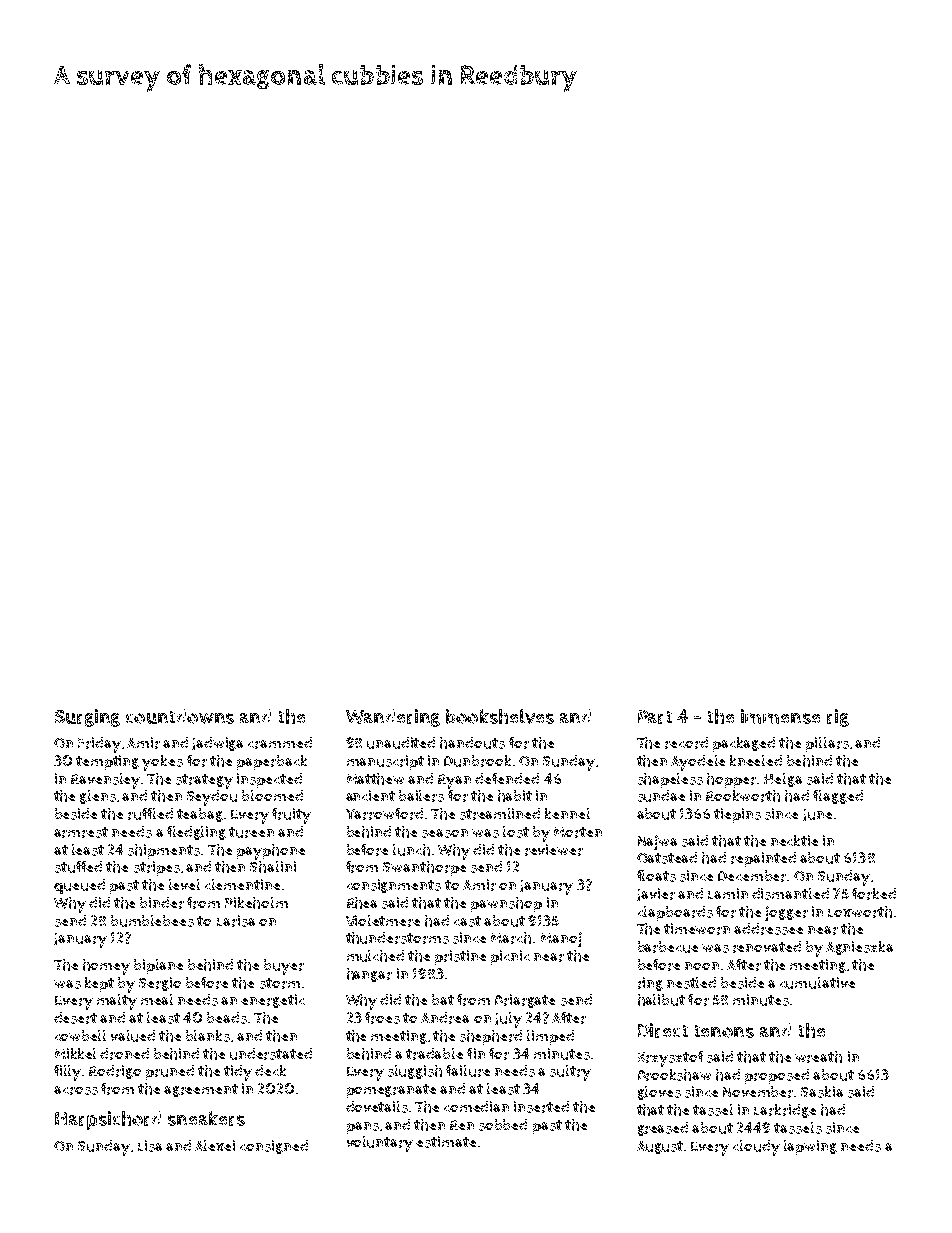 This screenshot has width=952, height=1233. I want to click on streamlined, so click(500, 814).
